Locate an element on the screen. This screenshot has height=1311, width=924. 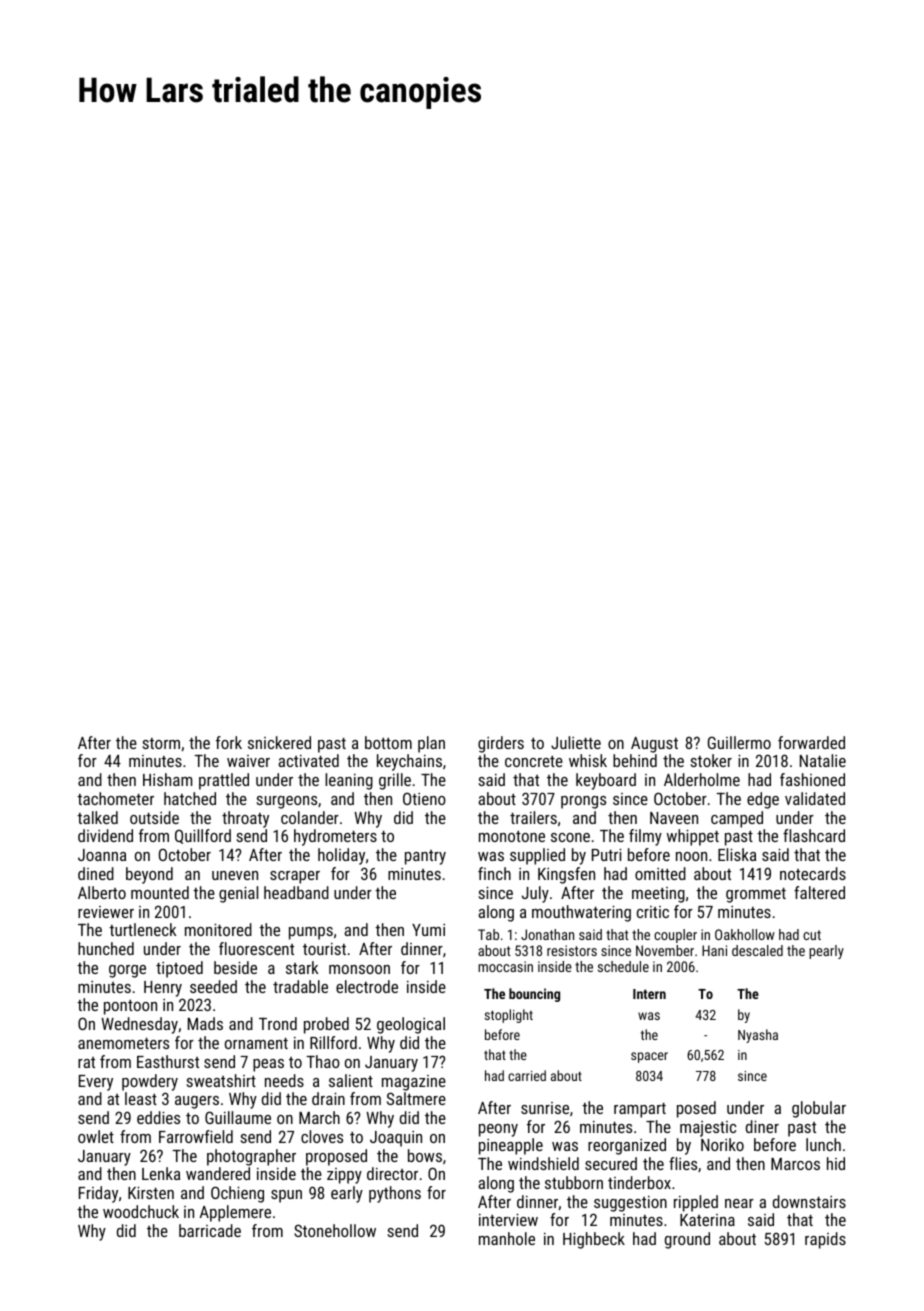
supplied is located at coordinates (537, 856).
